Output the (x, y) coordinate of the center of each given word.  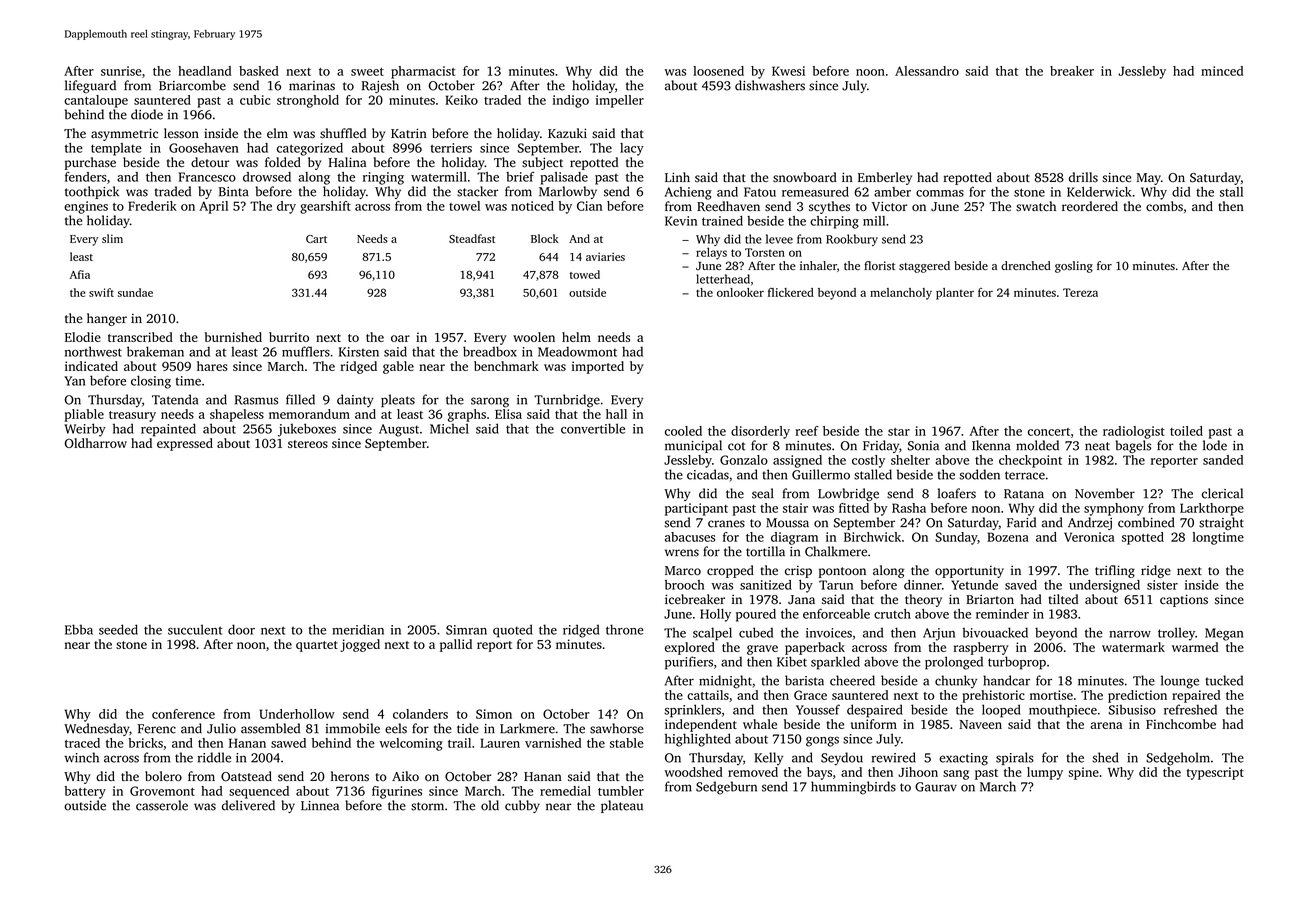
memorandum (309, 414)
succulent (195, 629)
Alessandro (927, 71)
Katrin (409, 133)
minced (1222, 71)
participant (696, 509)
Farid (1021, 522)
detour (210, 162)
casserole (162, 805)
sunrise (121, 71)
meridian (358, 629)
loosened (718, 71)
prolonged (954, 663)
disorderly (760, 432)
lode (1215, 445)
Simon (494, 714)
